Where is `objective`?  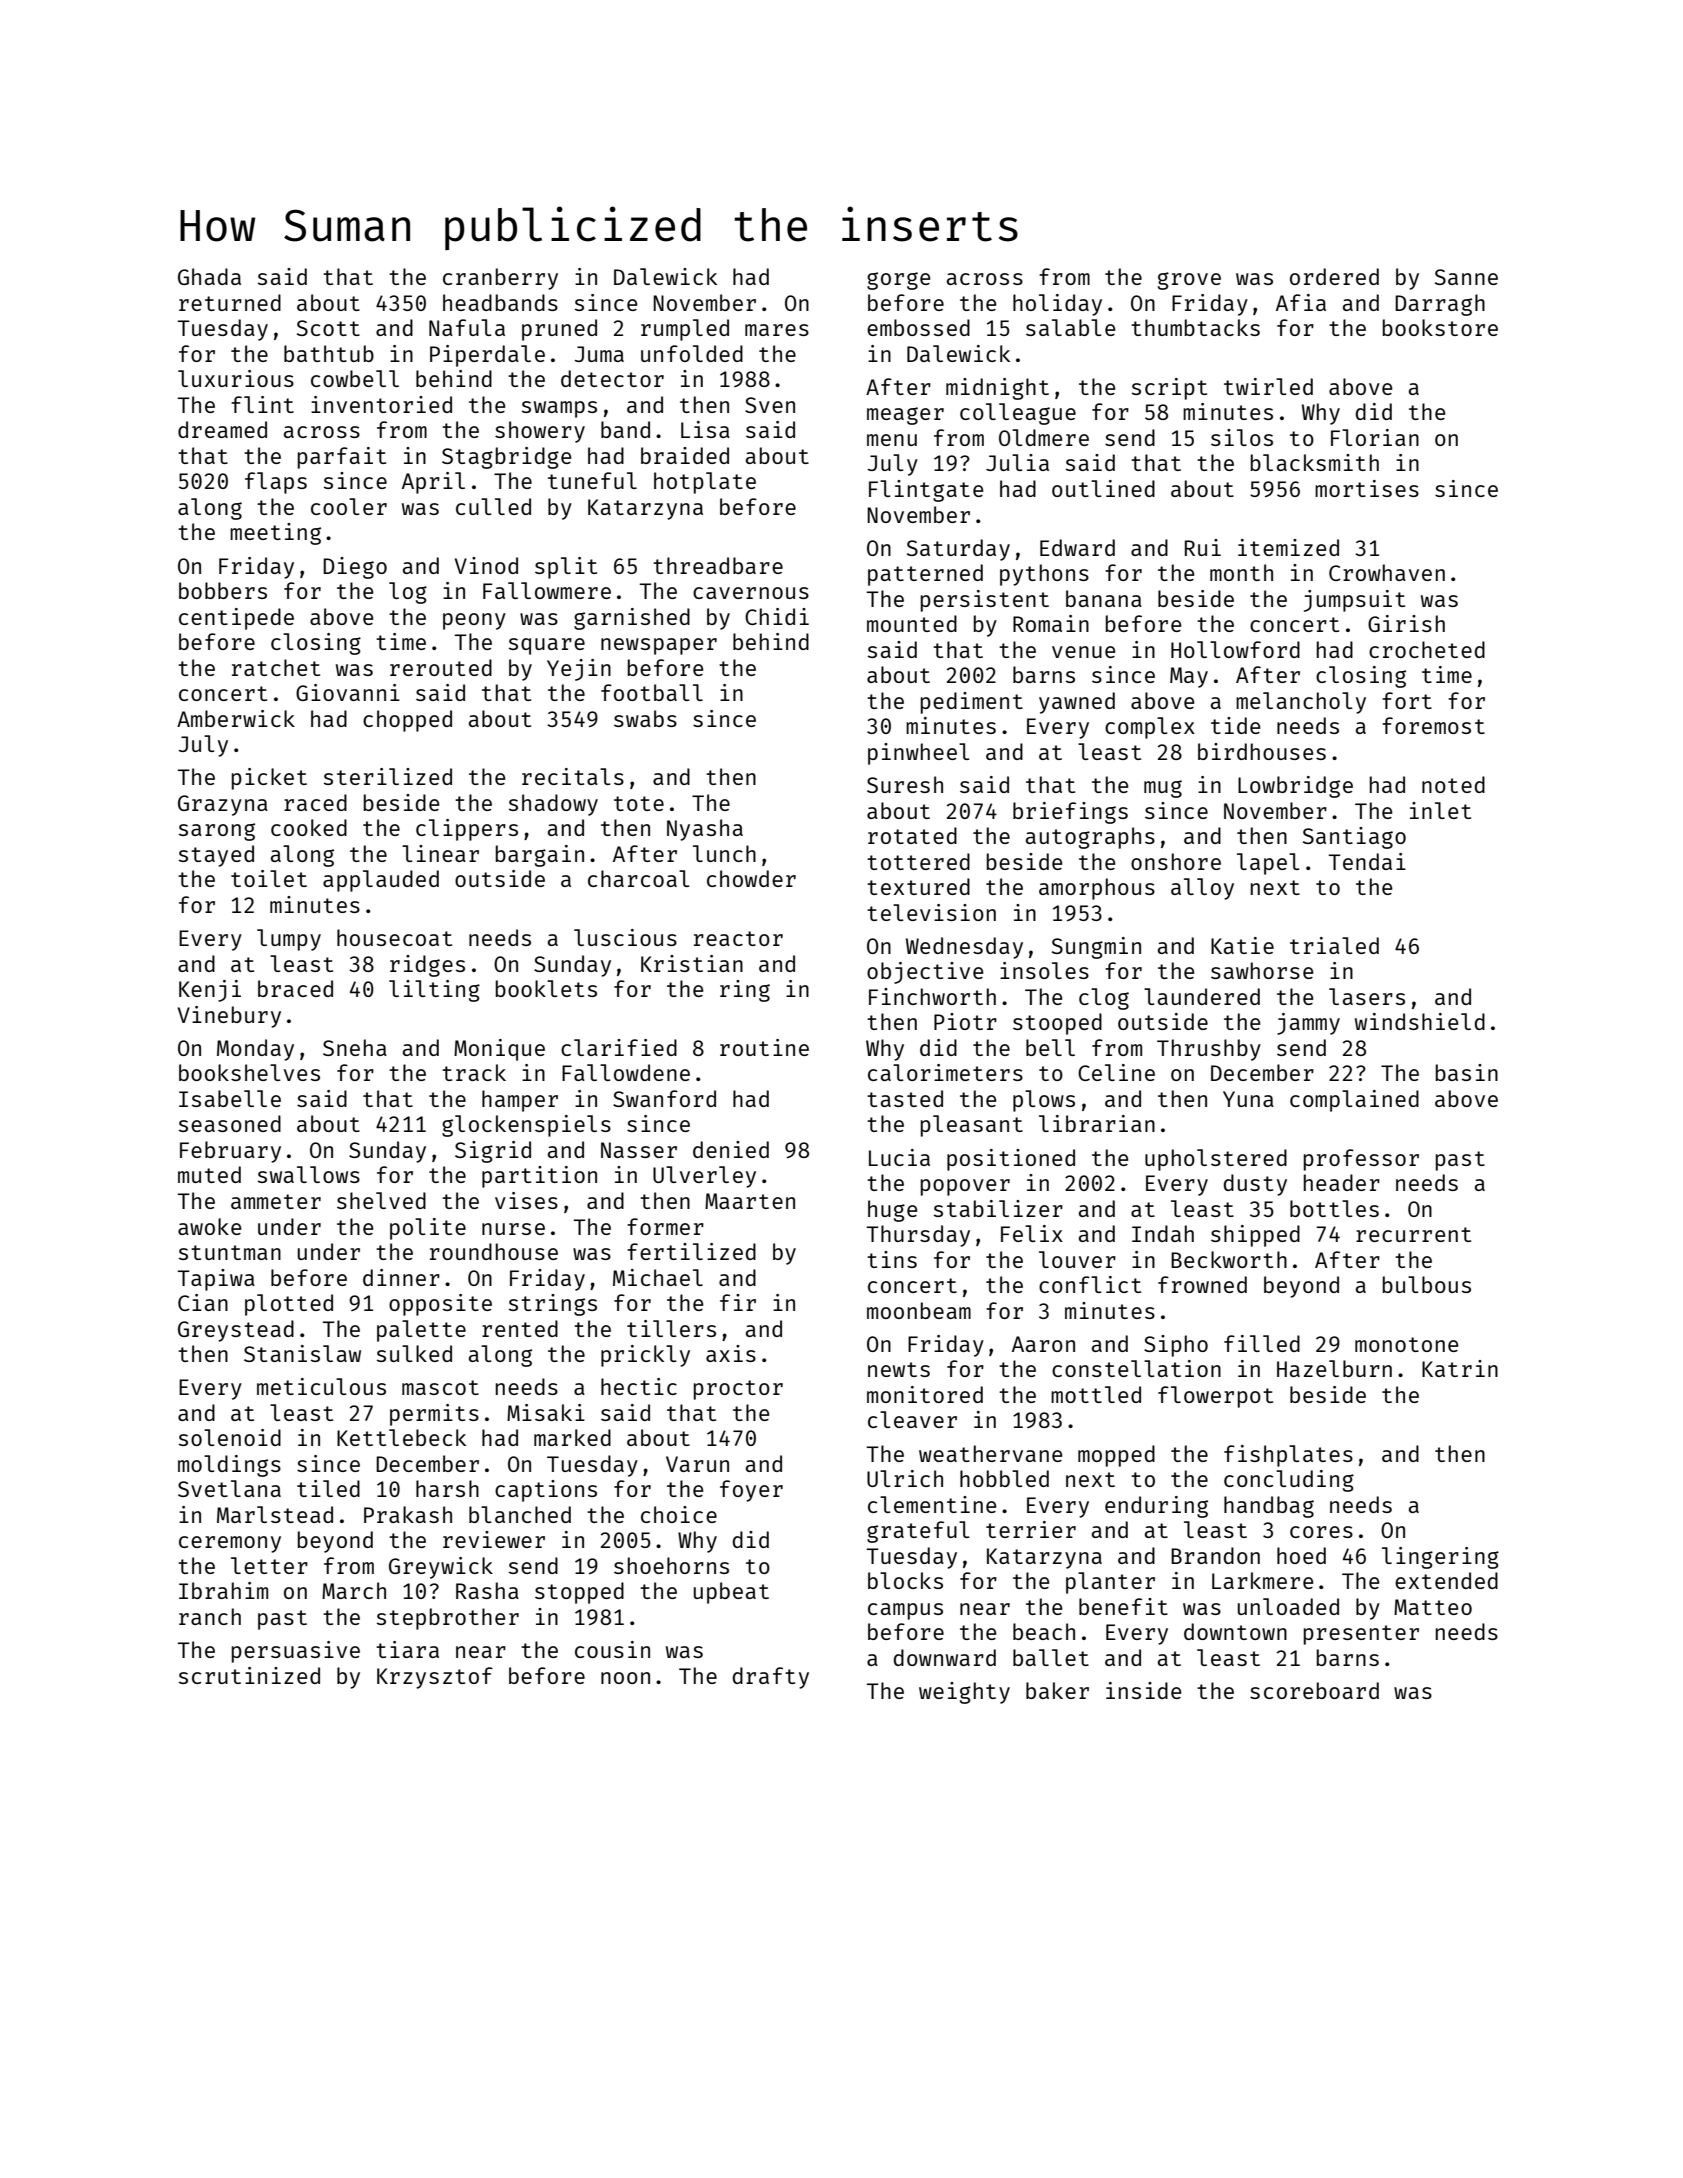
objective is located at coordinates (925, 973).
